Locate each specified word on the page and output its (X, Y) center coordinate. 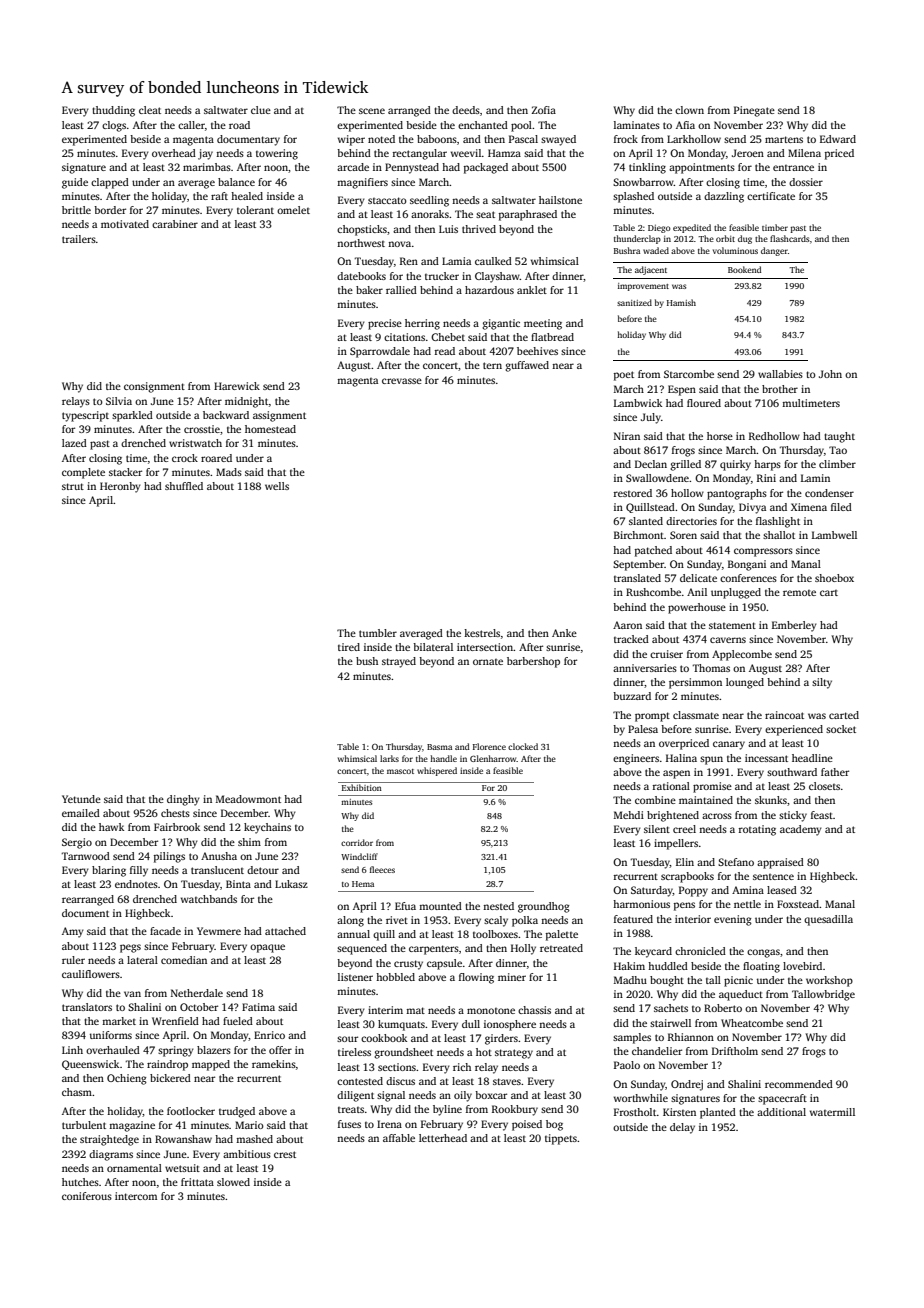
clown (689, 110)
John (830, 374)
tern (492, 365)
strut (73, 486)
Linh (72, 1050)
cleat (150, 110)
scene (372, 111)
